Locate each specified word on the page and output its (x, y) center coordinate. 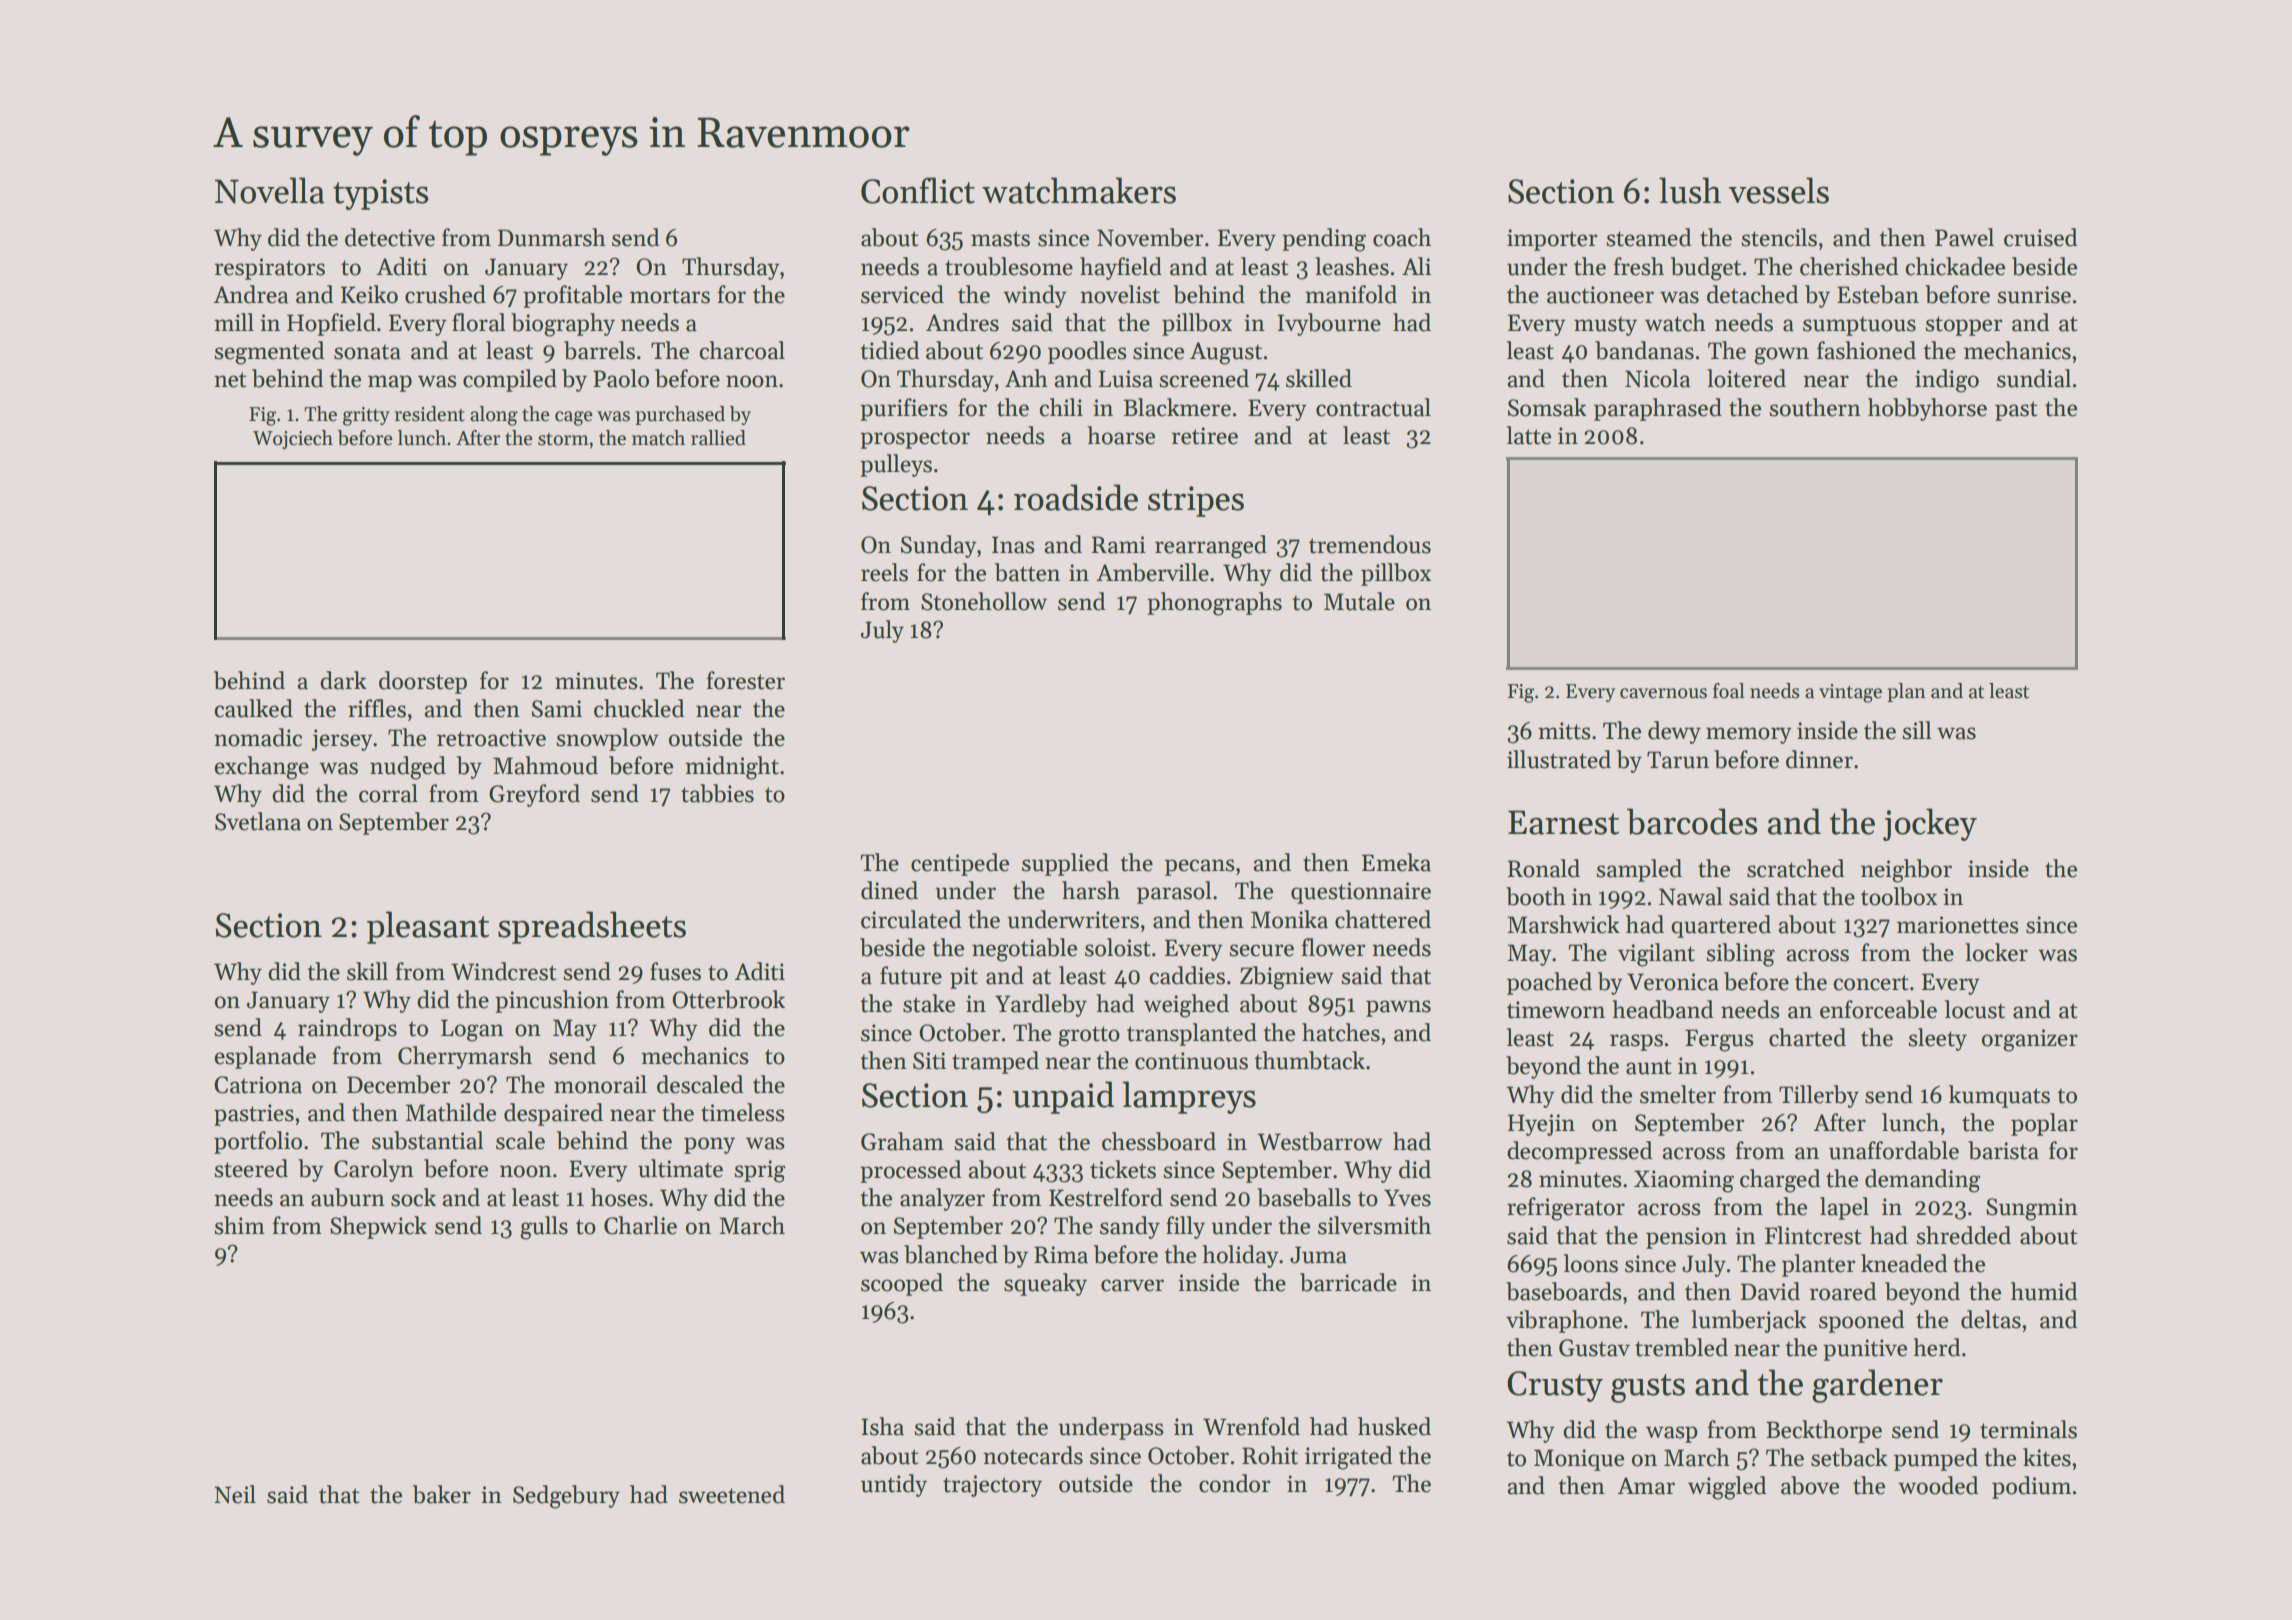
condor (1234, 1483)
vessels (1779, 190)
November (1150, 237)
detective (390, 237)
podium (2031, 1487)
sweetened (732, 1494)
